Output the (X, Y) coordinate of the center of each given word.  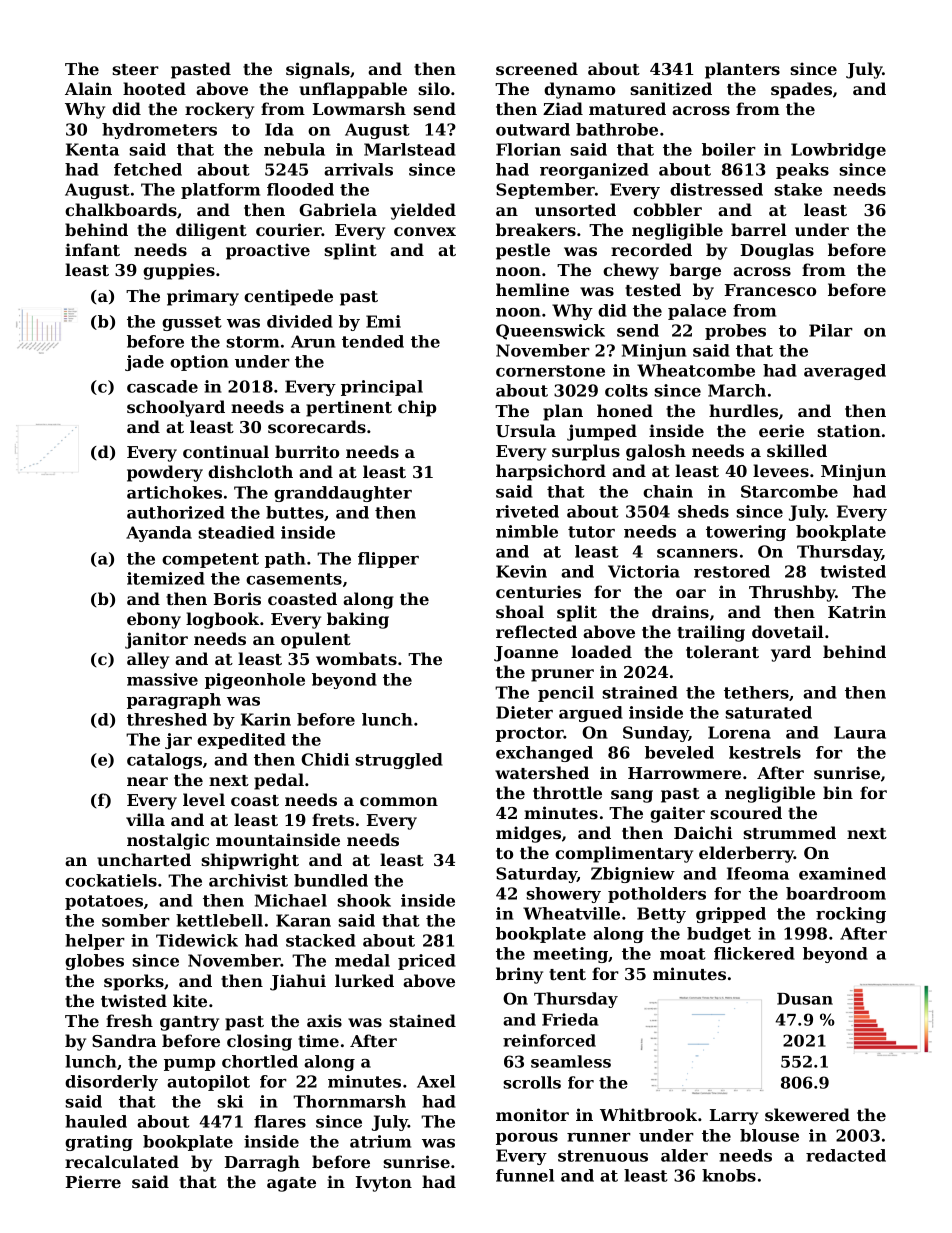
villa (145, 819)
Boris (237, 598)
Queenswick (550, 332)
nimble (527, 531)
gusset (191, 323)
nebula (294, 149)
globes (94, 962)
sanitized (671, 88)
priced (427, 962)
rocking (851, 915)
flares (280, 1121)
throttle (567, 792)
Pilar (831, 330)
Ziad (563, 108)
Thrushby (792, 593)
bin (838, 792)
